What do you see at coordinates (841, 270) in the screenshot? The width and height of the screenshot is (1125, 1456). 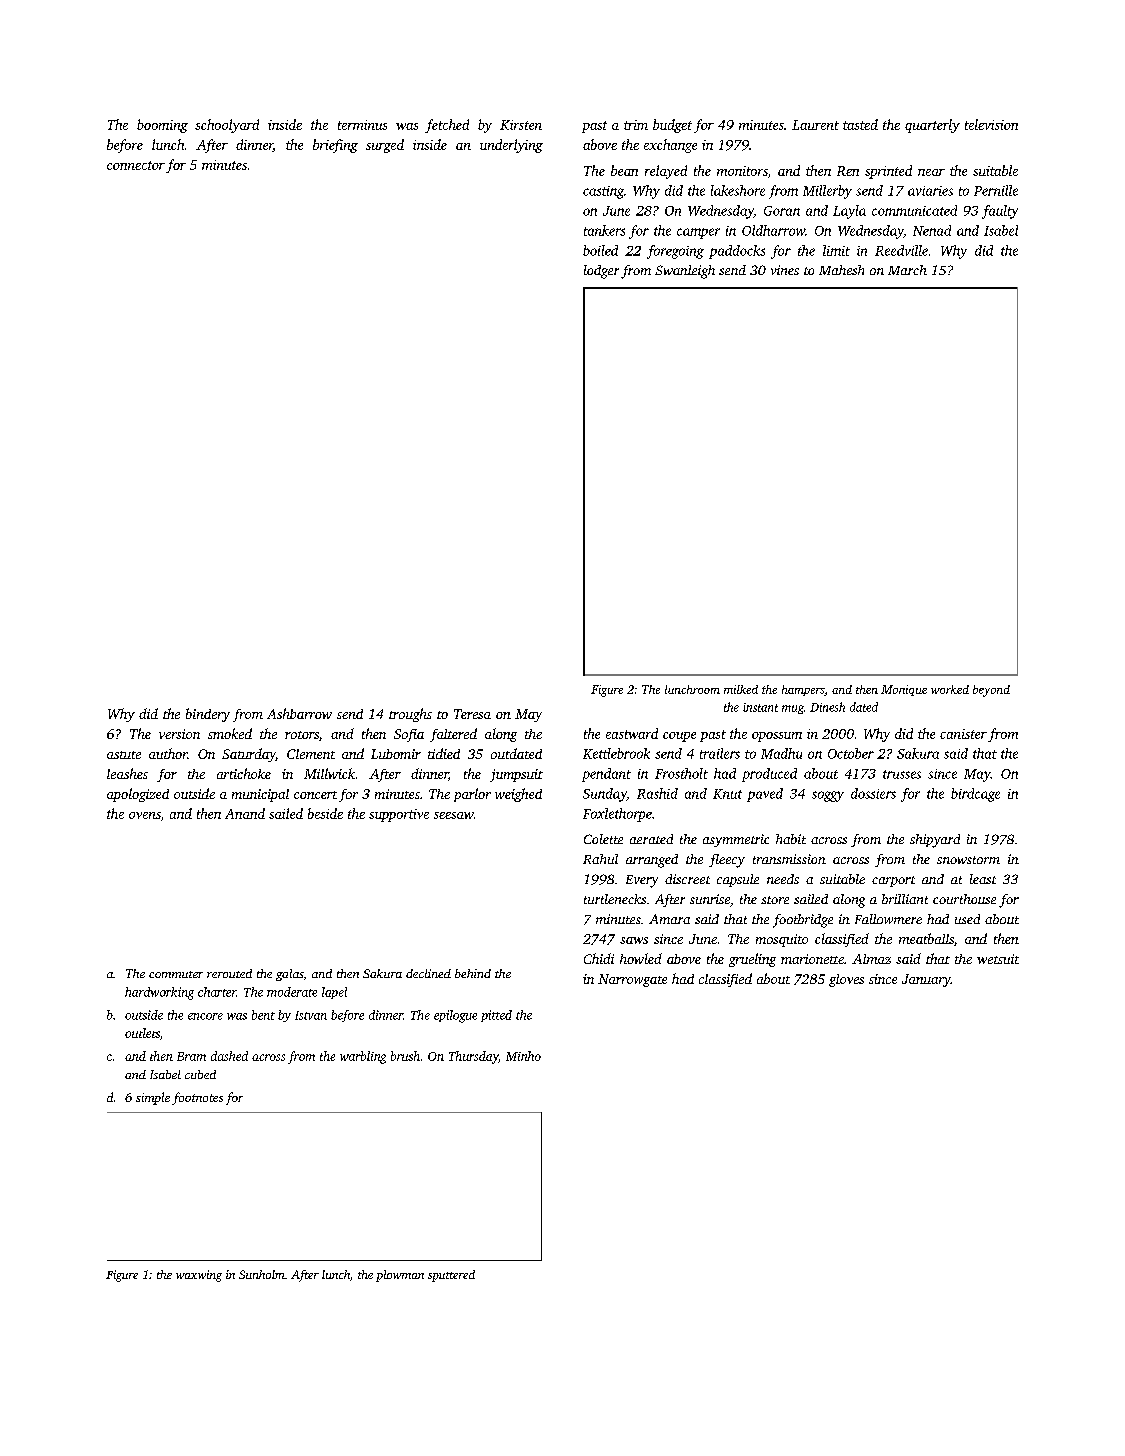 I see `Mahesh` at bounding box center [841, 270].
